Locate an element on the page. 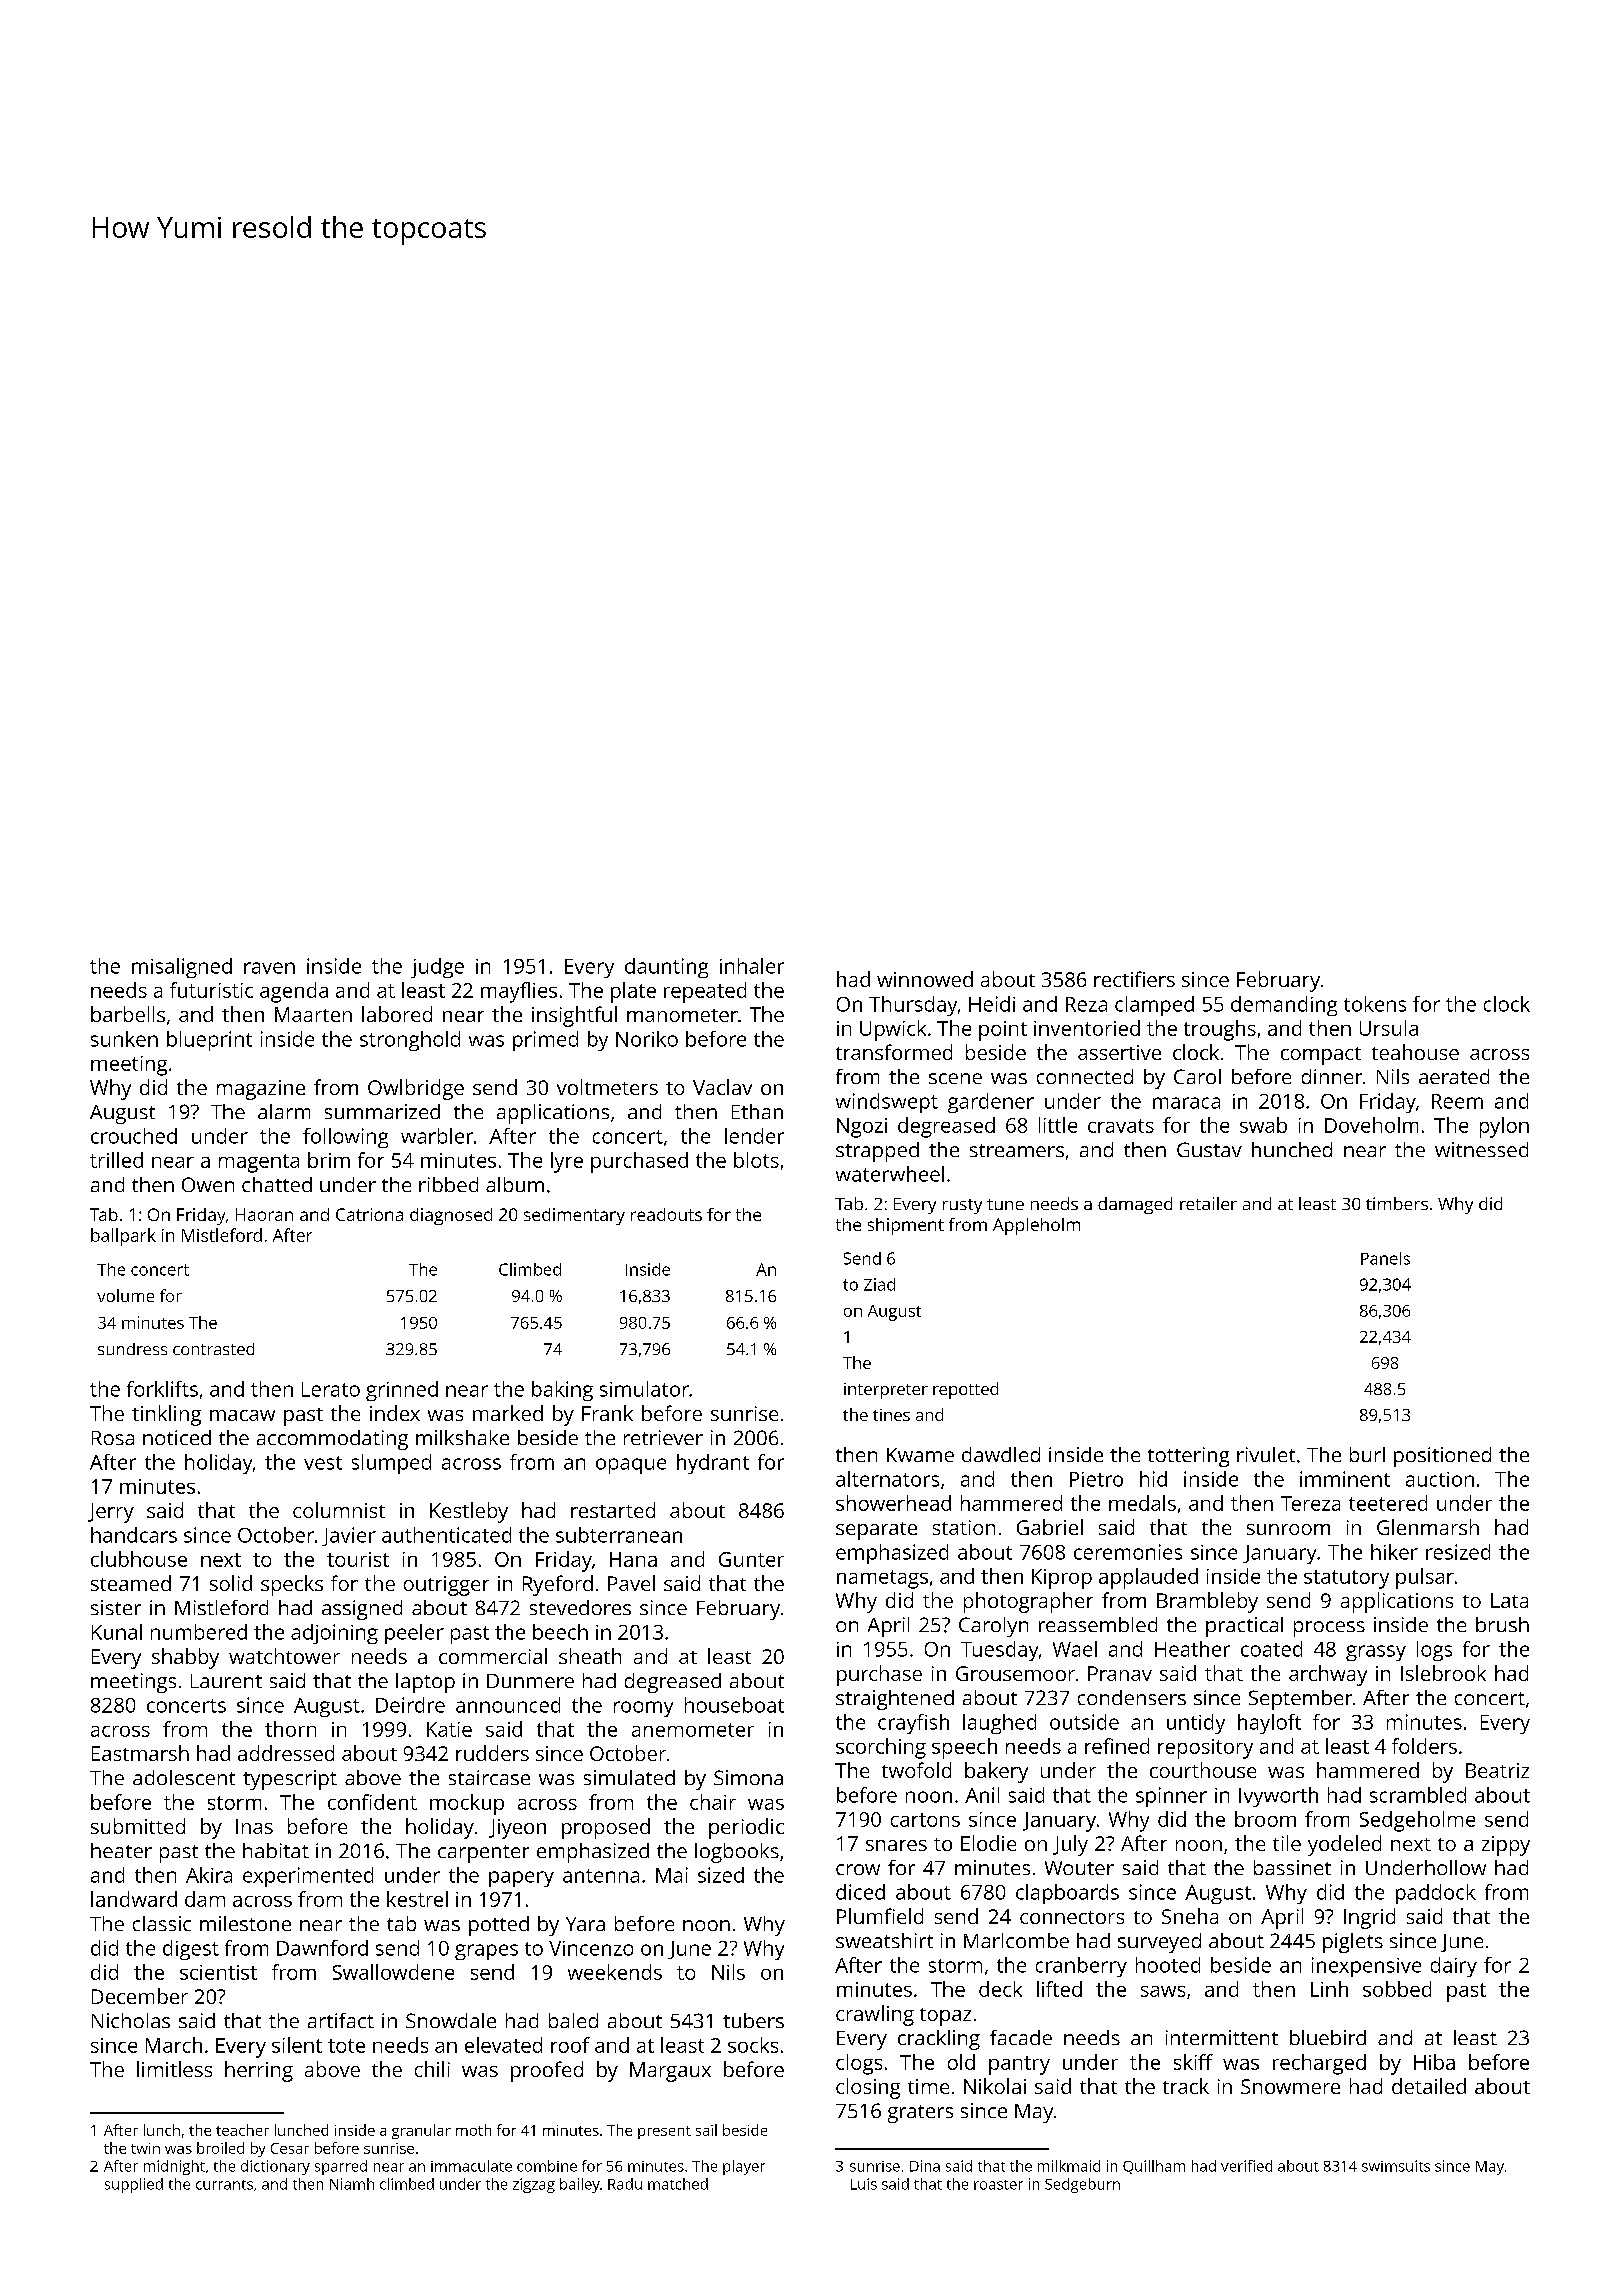 Image resolution: width=1620 pixels, height=2292 pixels. houseboat is located at coordinates (734, 1705).
